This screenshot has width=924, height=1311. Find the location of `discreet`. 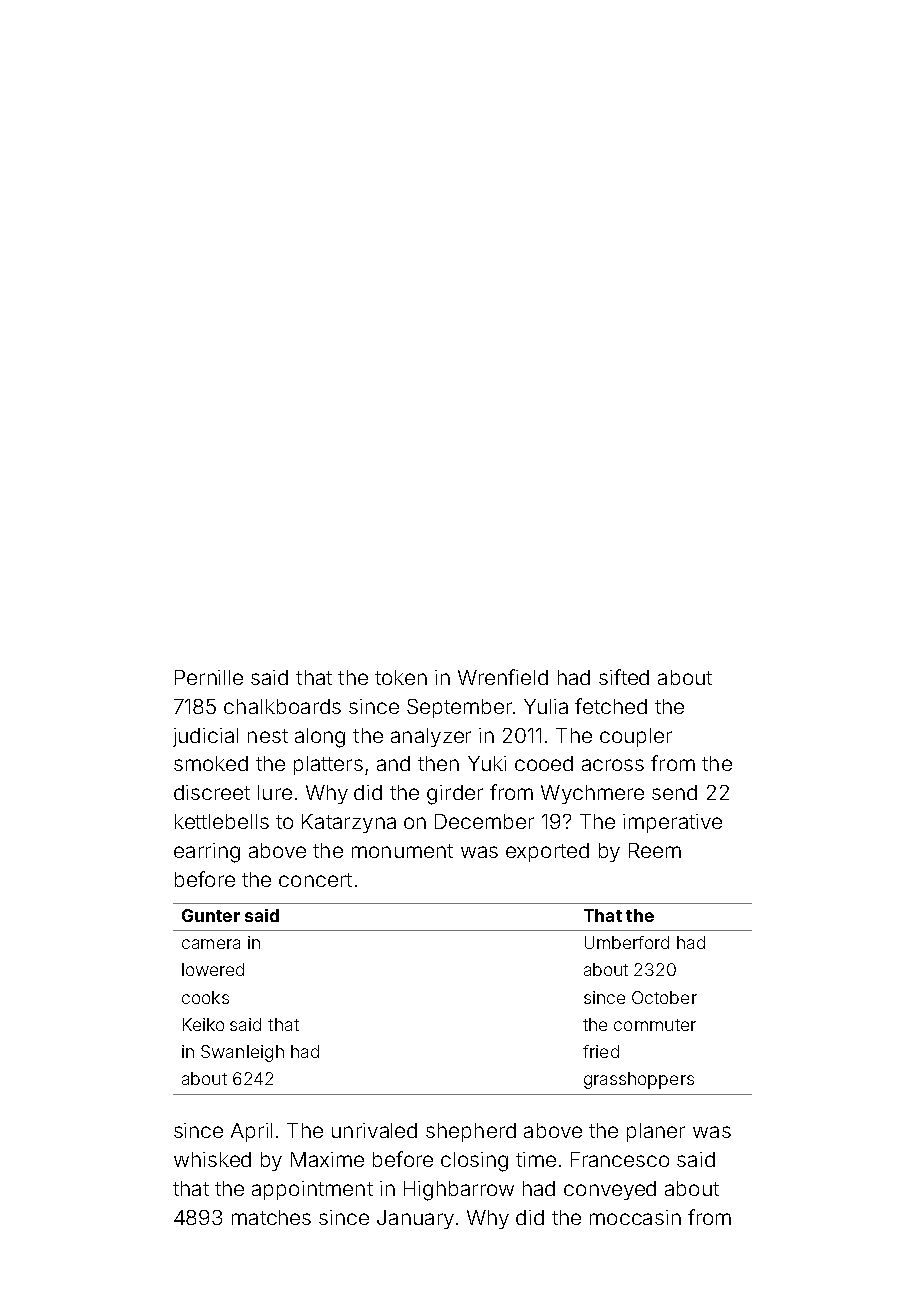

discreet is located at coordinates (212, 792).
